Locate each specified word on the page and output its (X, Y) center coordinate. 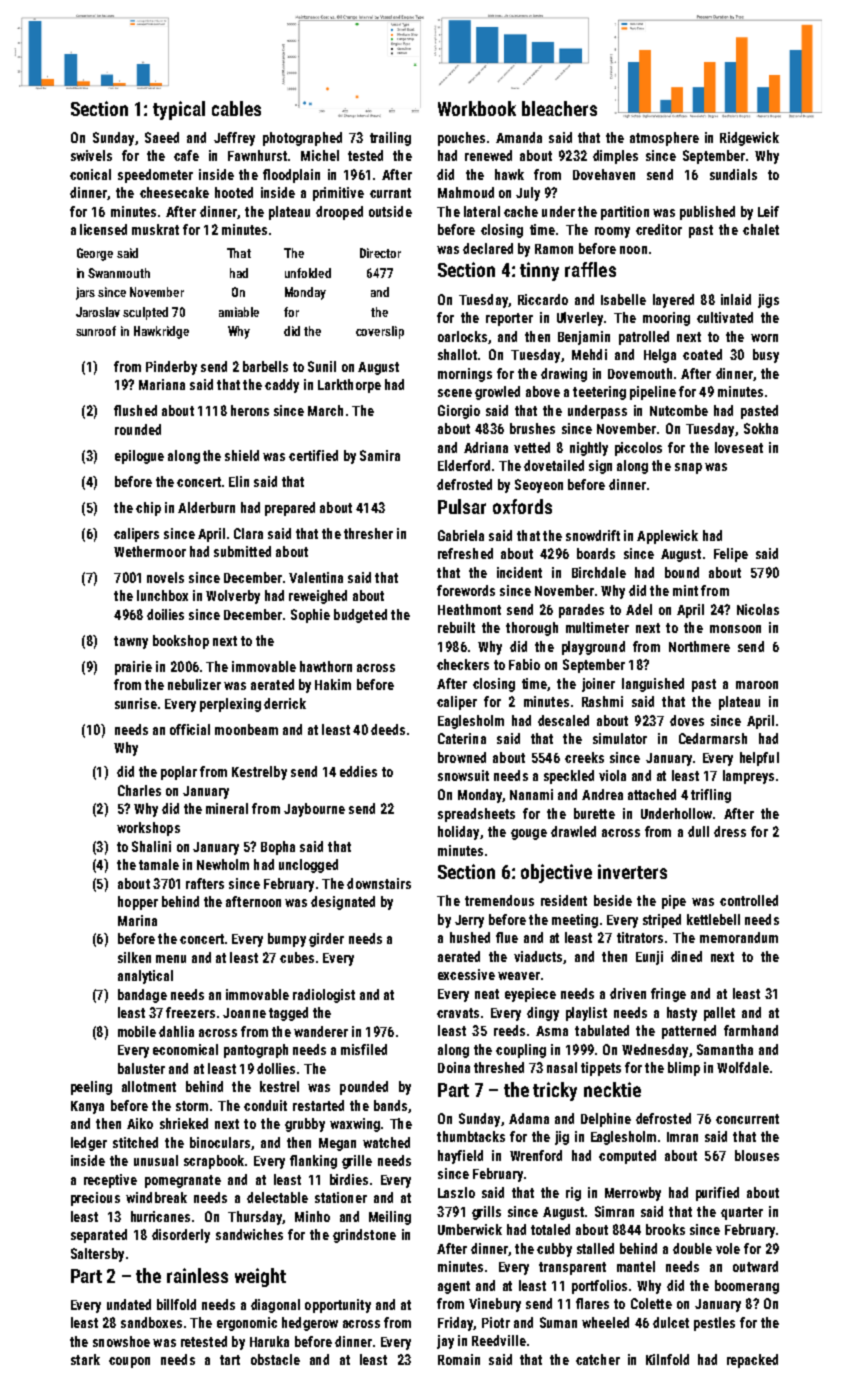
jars (85, 293)
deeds (388, 729)
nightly (589, 449)
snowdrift (593, 535)
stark (85, 1359)
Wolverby (233, 597)
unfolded (308, 273)
